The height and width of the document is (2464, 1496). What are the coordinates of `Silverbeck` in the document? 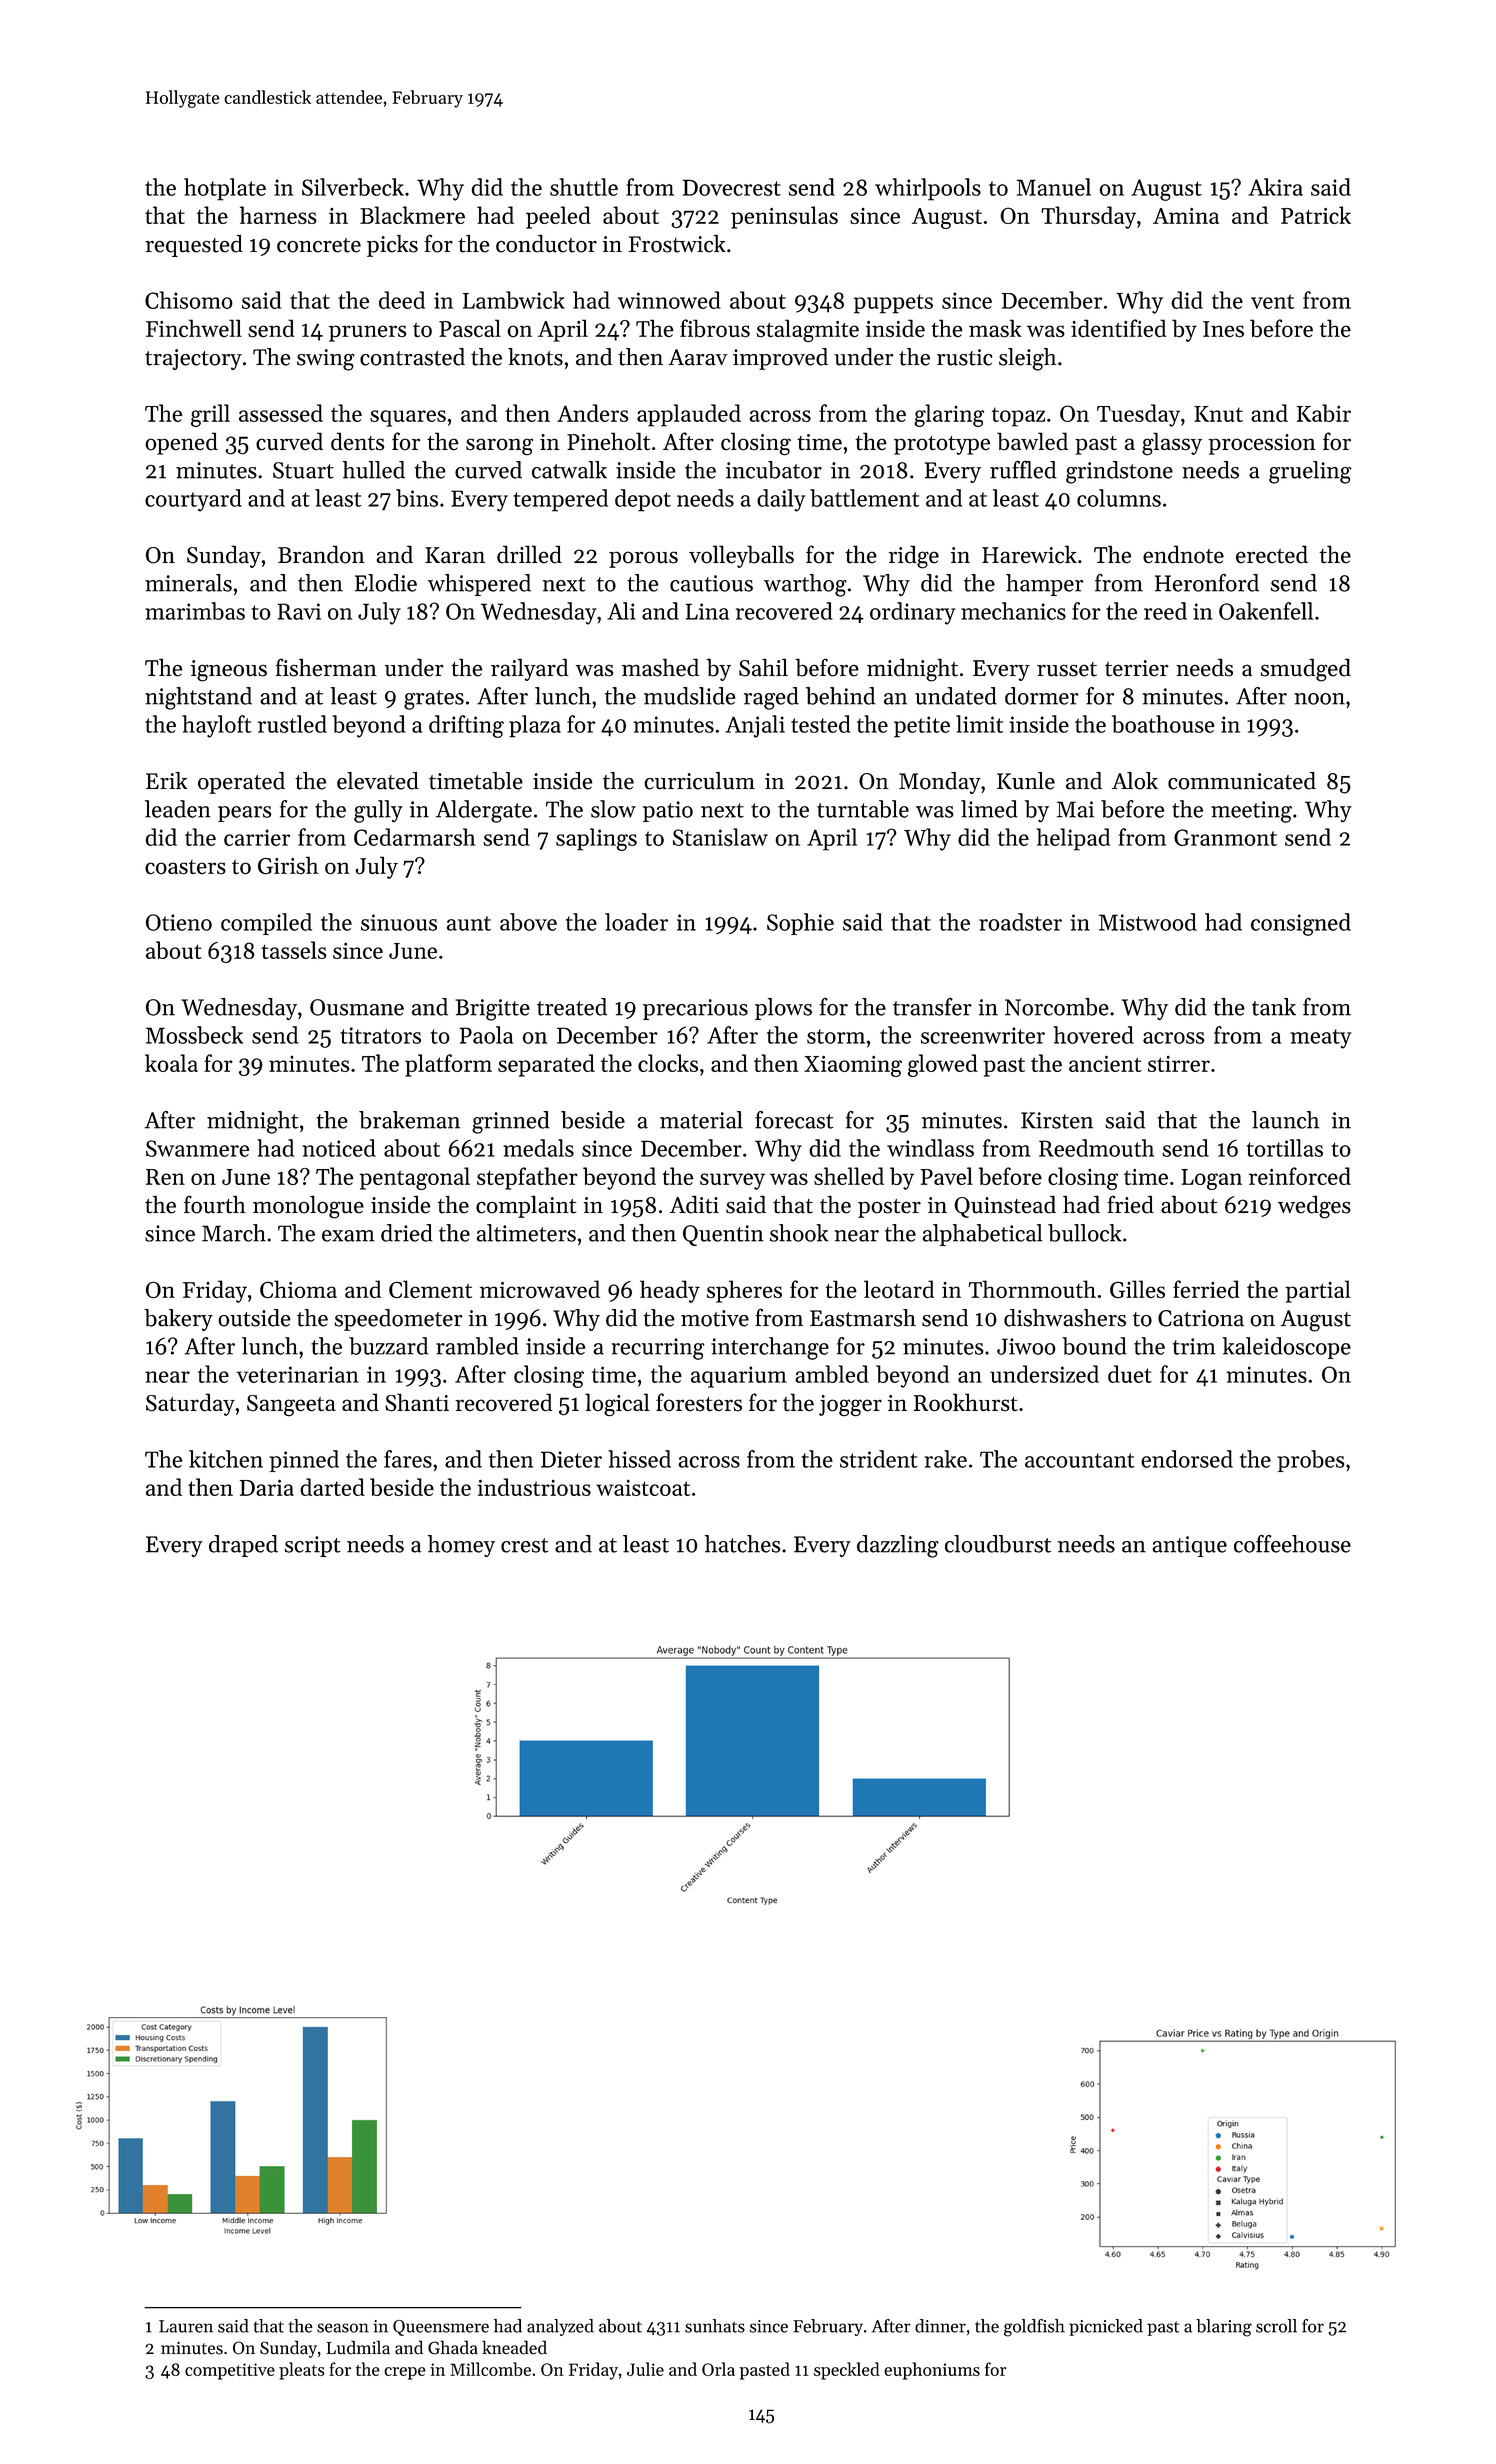 It's located at (353, 187).
